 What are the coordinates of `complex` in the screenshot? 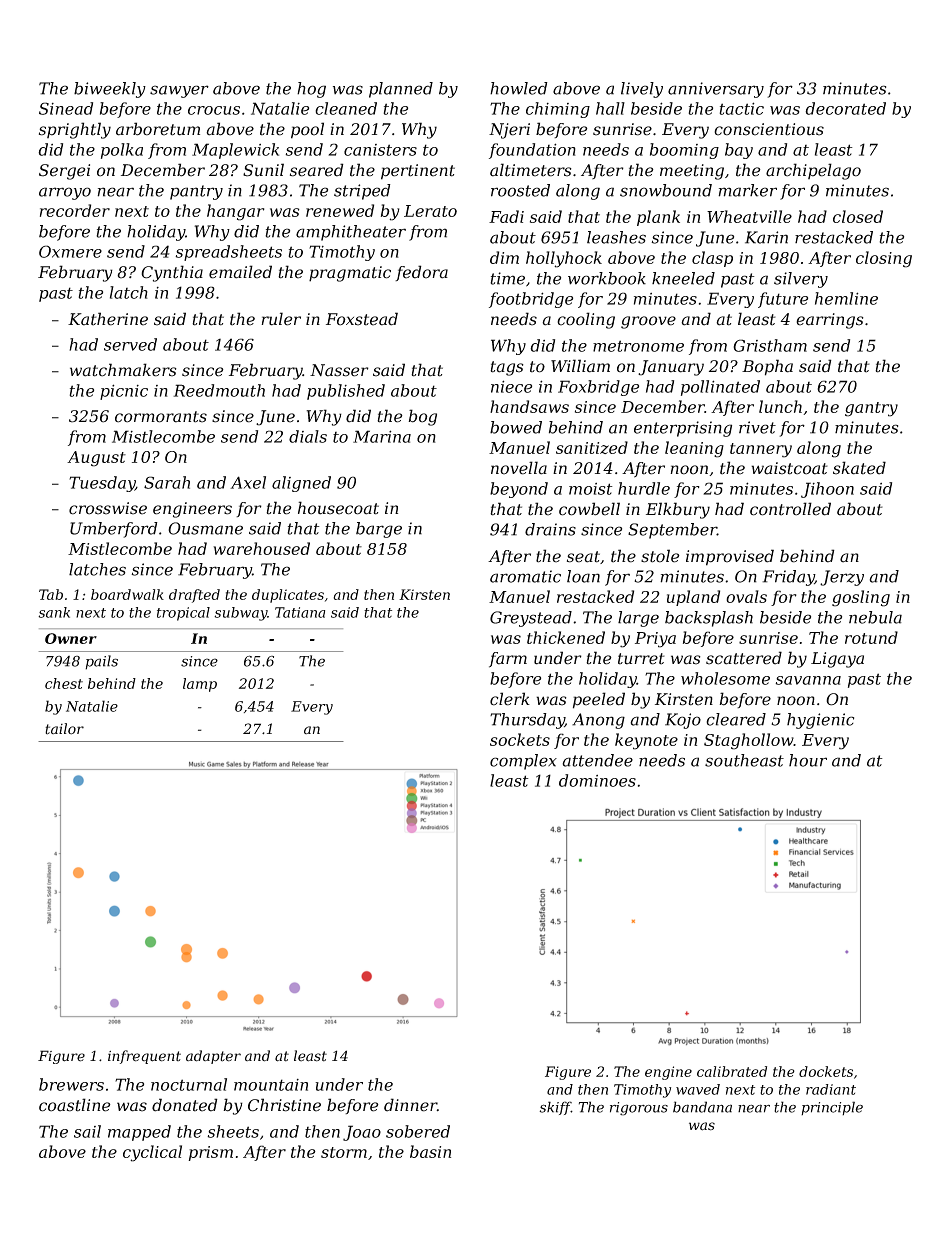 It's located at (523, 762).
